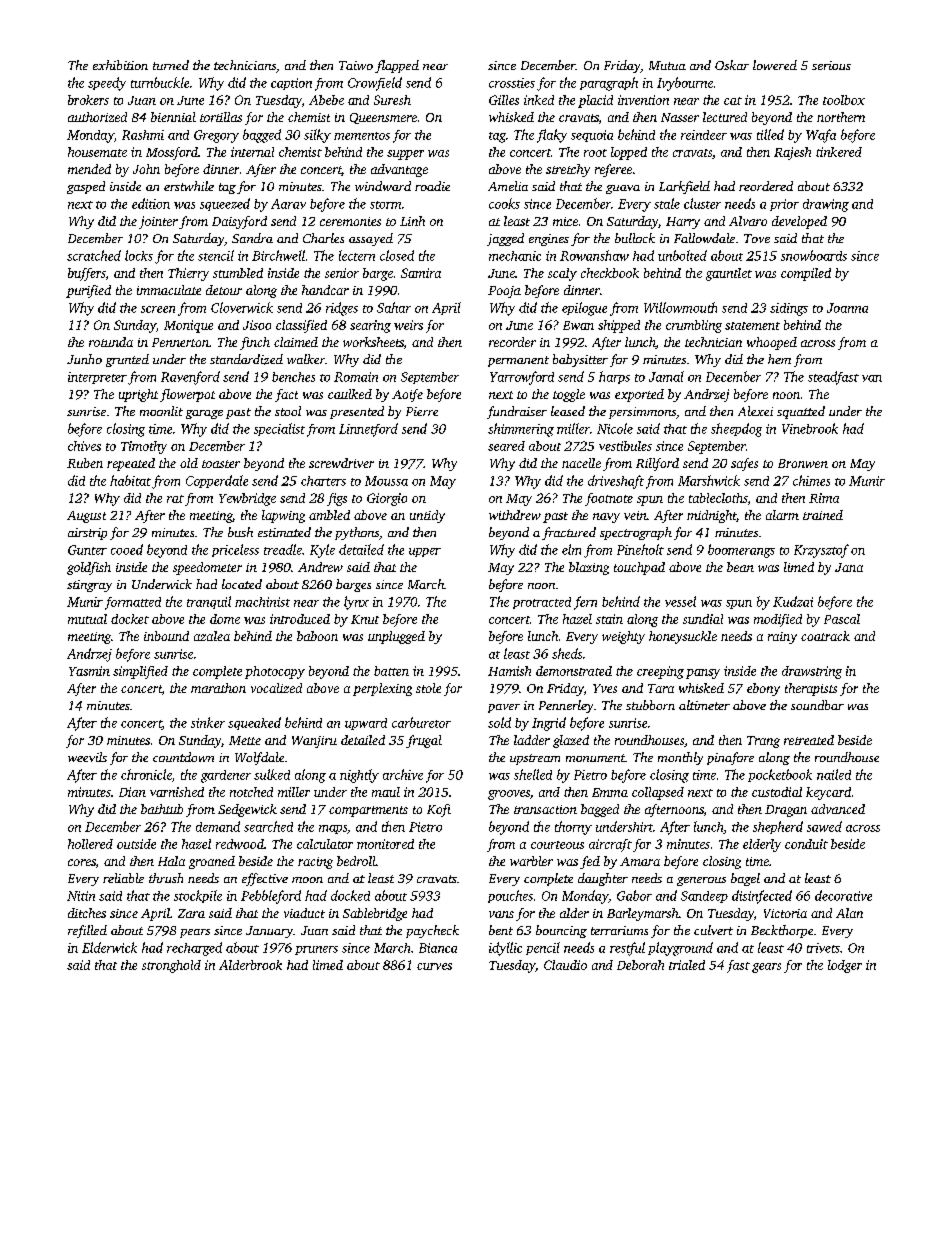 Image resolution: width=952 pixels, height=1233 pixels. I want to click on cooed, so click(127, 549).
